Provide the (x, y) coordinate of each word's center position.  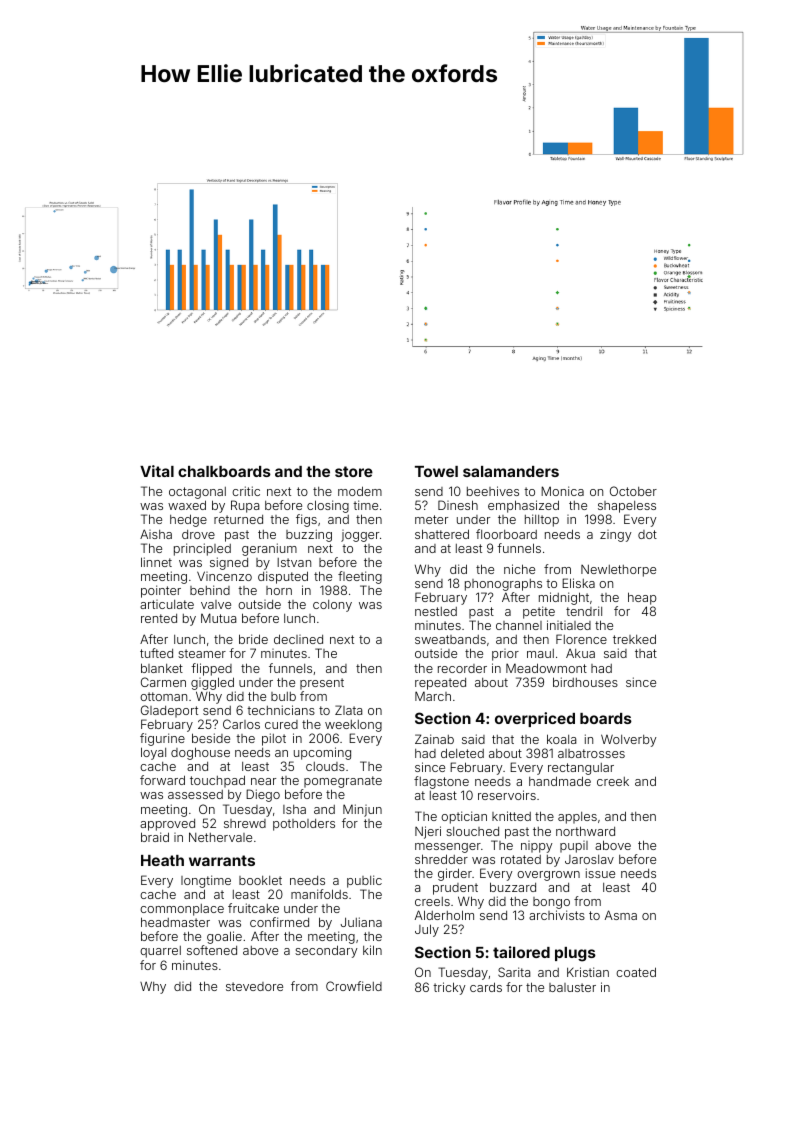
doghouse (200, 753)
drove (198, 534)
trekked (634, 639)
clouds (325, 766)
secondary (326, 952)
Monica (562, 491)
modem (360, 491)
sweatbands (450, 639)
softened (212, 950)
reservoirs (507, 795)
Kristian (588, 972)
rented (159, 618)
